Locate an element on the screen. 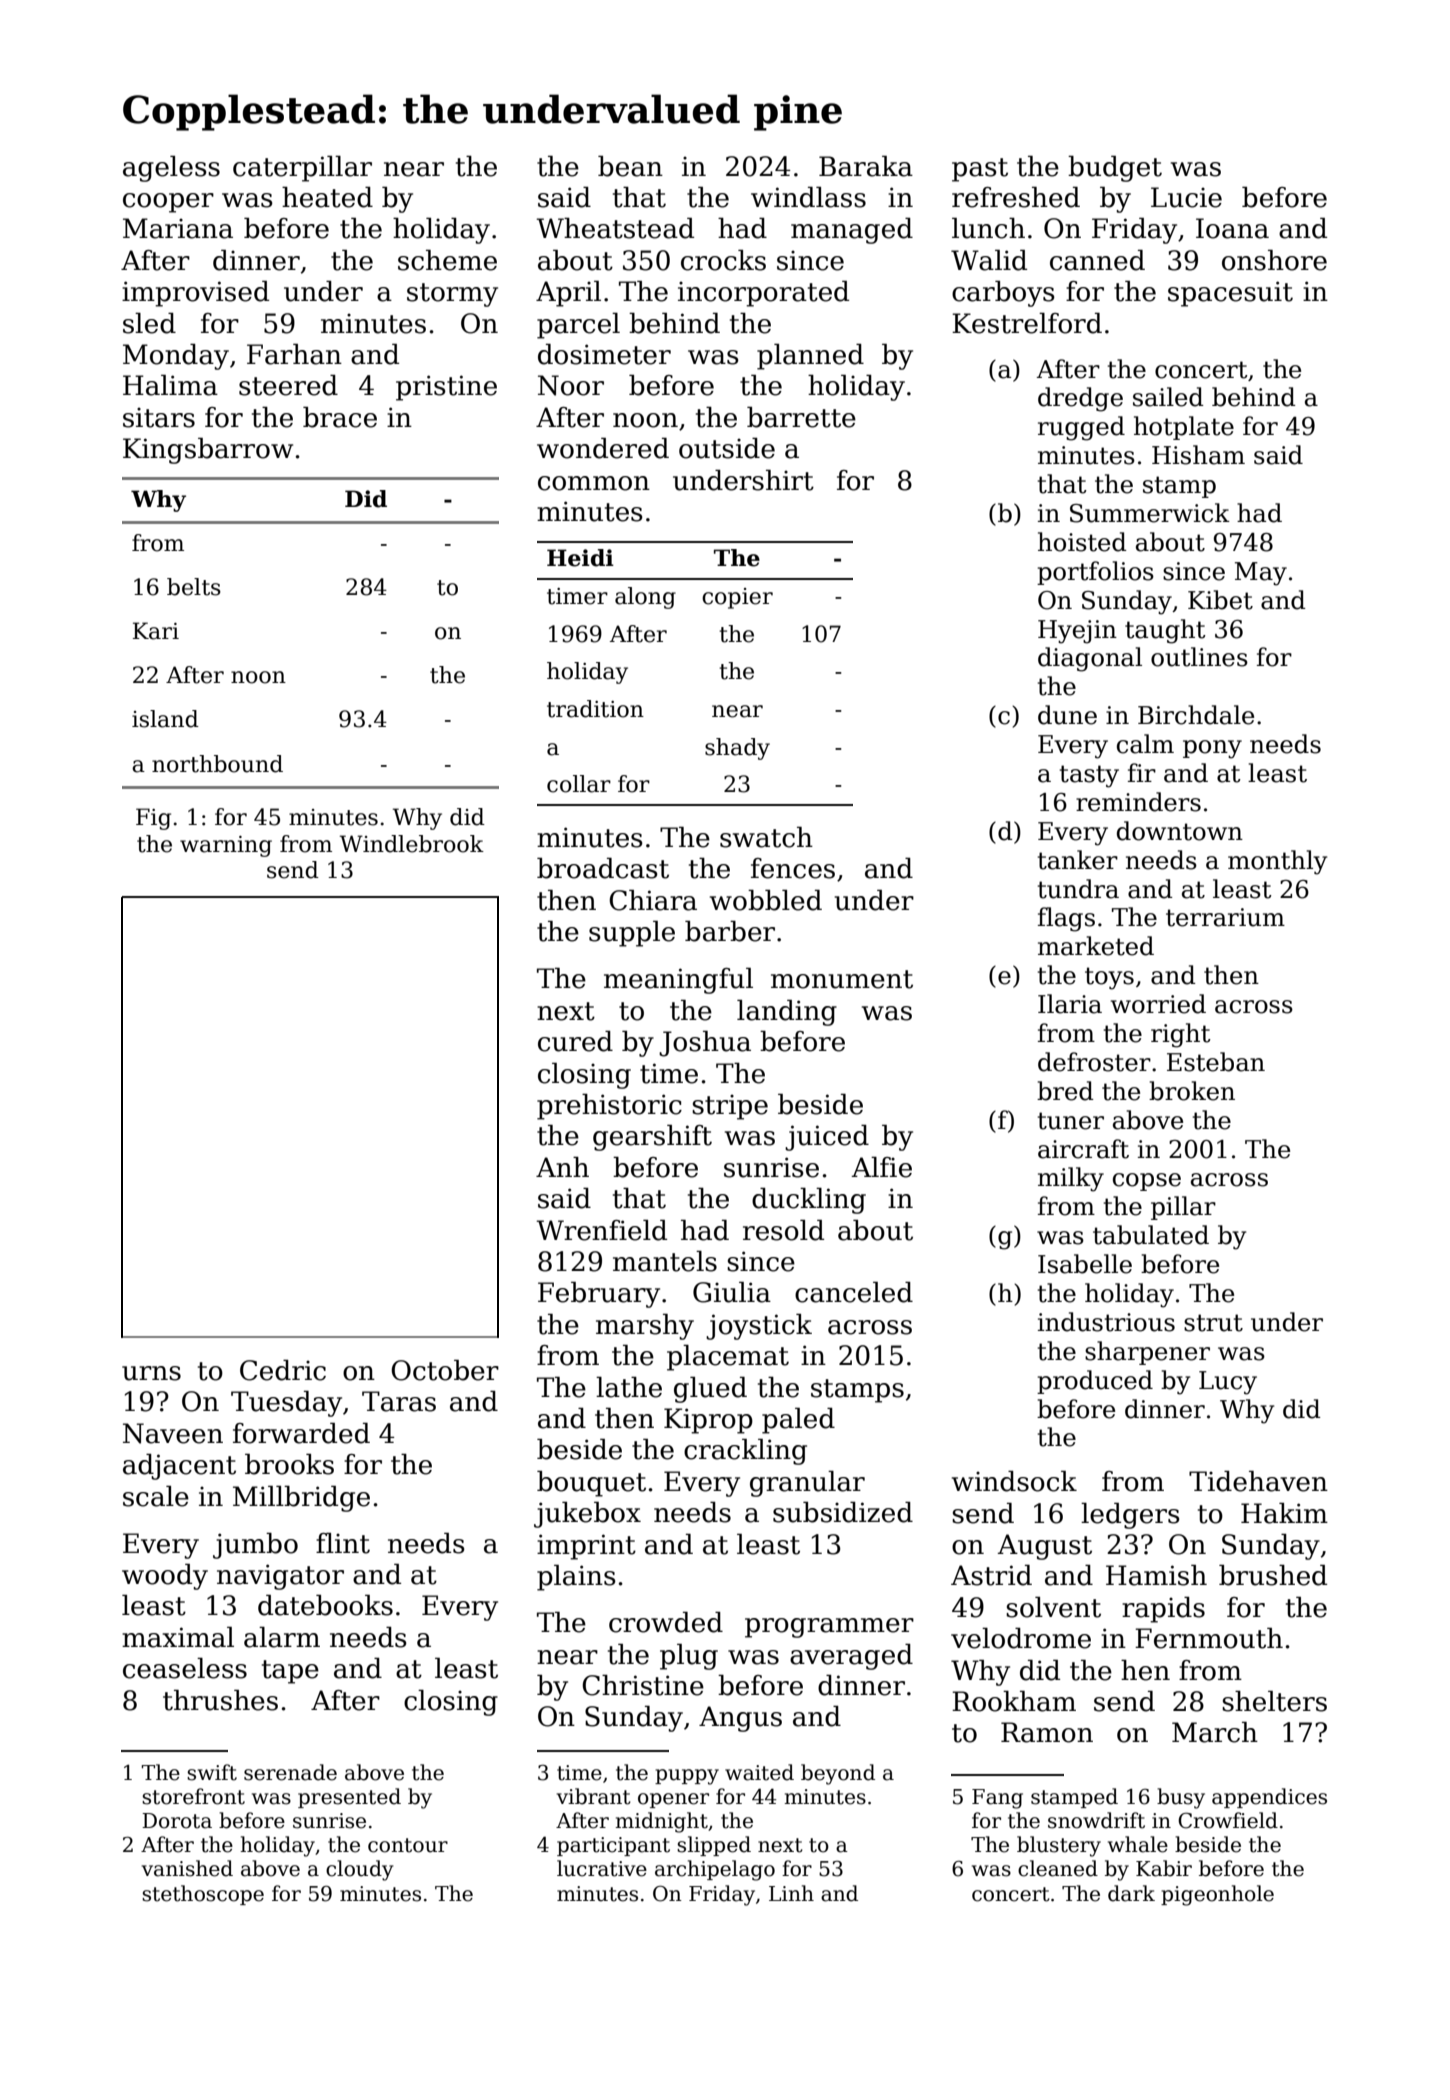 The image size is (1450, 2100). Joshua is located at coordinates (705, 1044).
